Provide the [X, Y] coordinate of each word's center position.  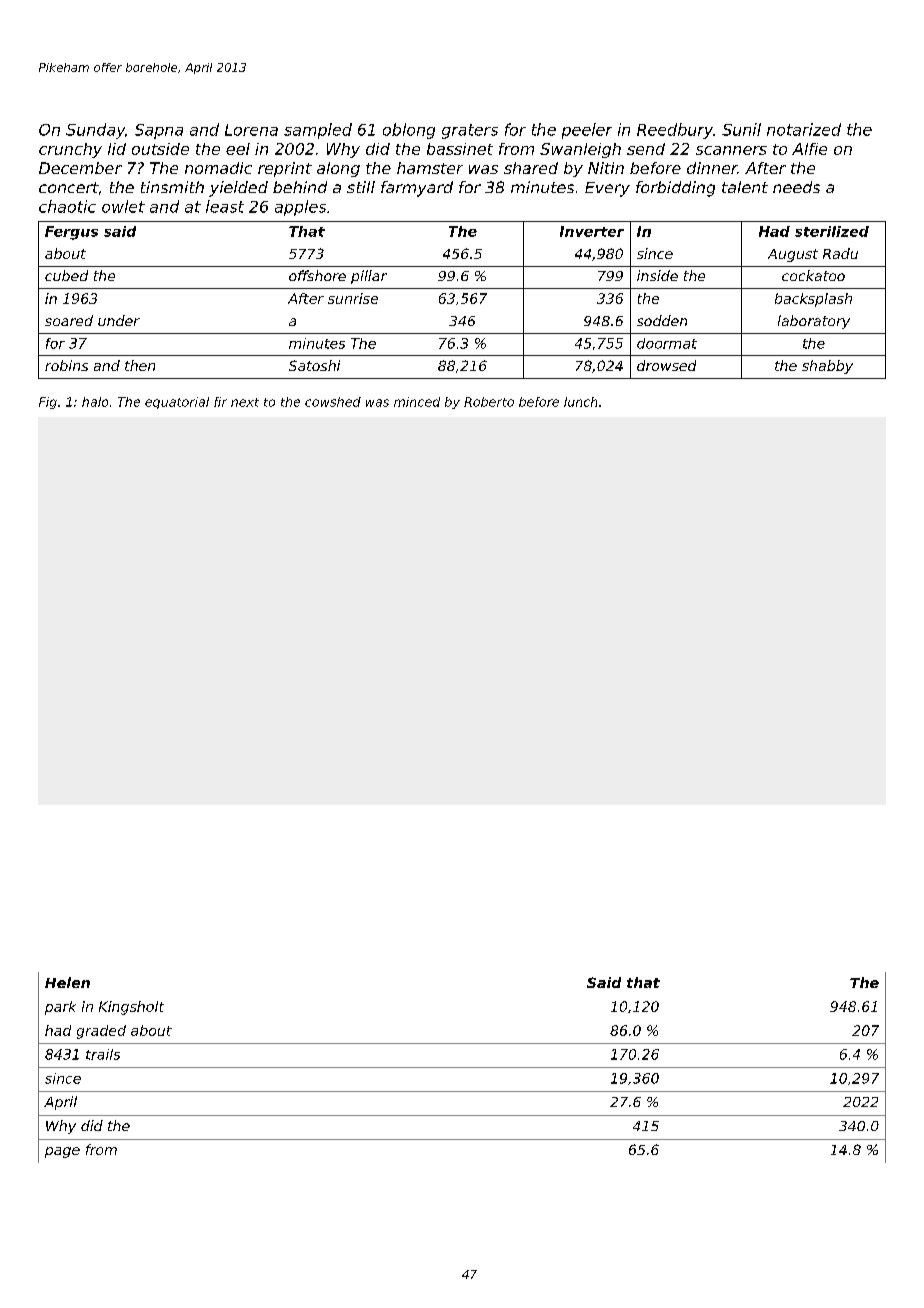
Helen [67, 982]
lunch [580, 402]
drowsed [666, 365]
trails [103, 1054]
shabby [827, 367]
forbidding [675, 189]
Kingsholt [131, 1008]
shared [531, 168]
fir [220, 402]
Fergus [71, 233]
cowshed [333, 402]
